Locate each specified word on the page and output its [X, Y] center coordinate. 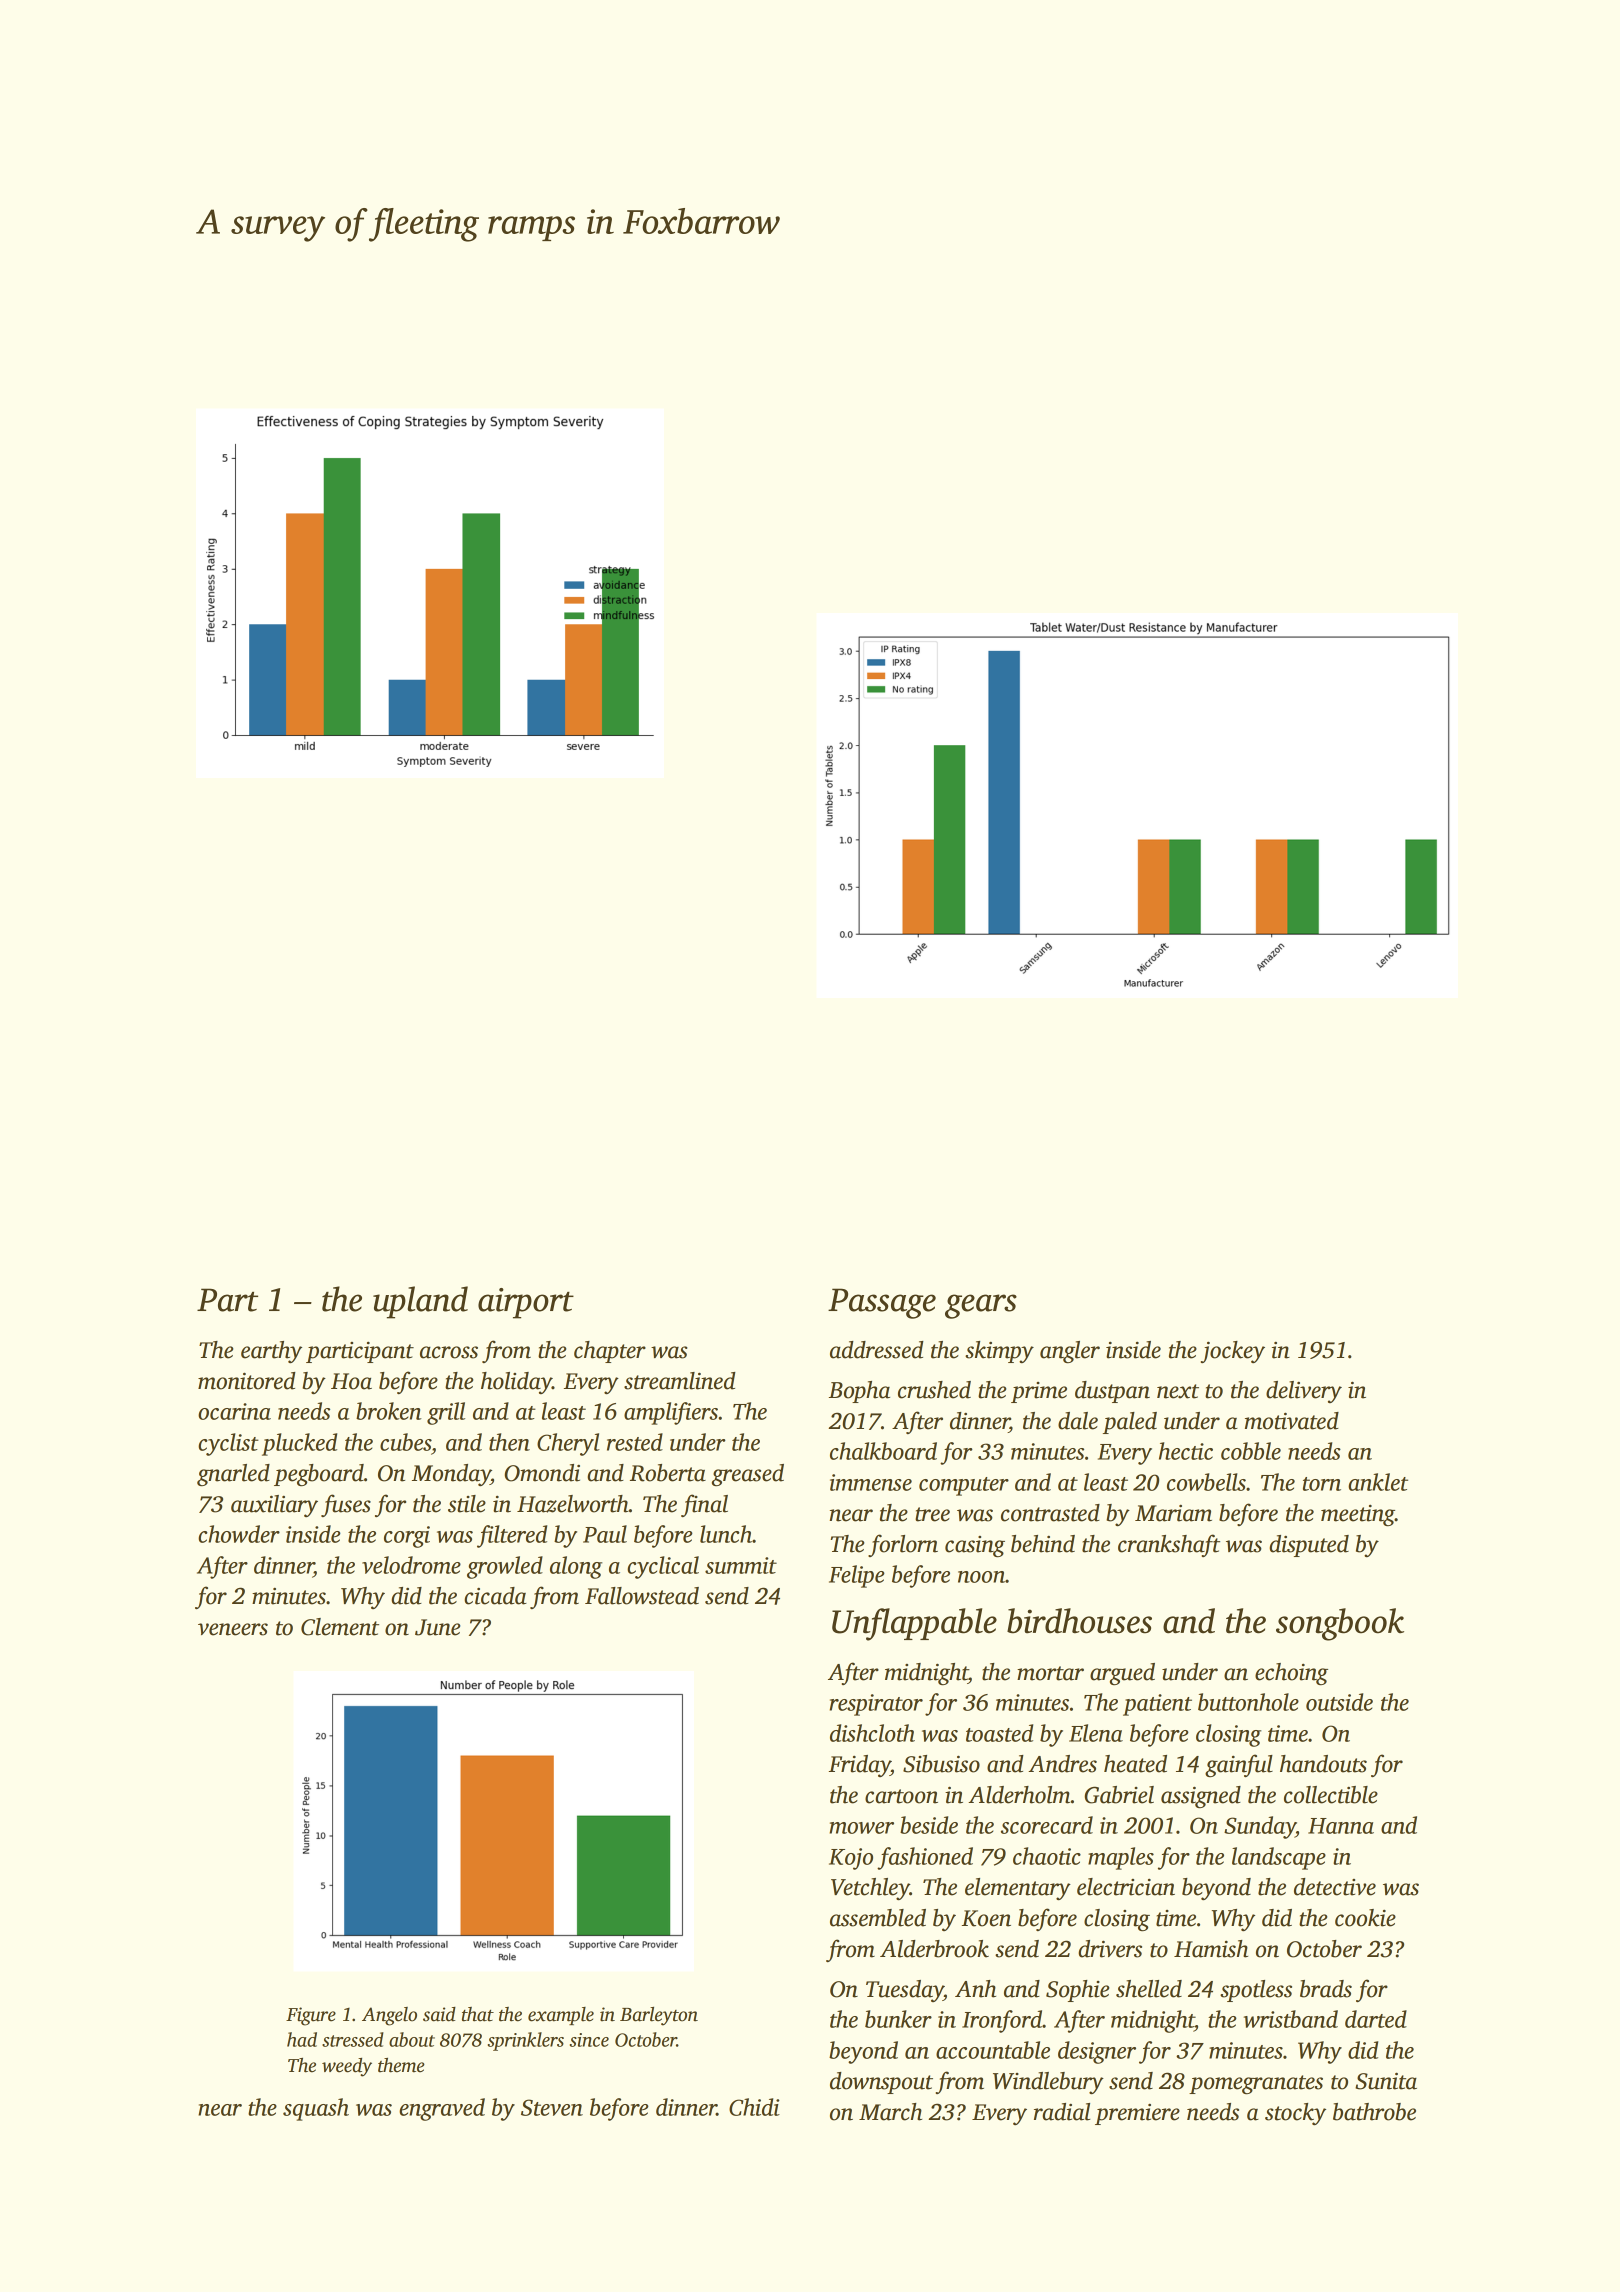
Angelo [389, 2016]
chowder [239, 1534]
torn [1322, 1484]
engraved [442, 2109]
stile [467, 1504]
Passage [882, 1303]
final [704, 1505]
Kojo [851, 1859]
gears [981, 1306]
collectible [1331, 1795]
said [439, 2014]
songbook [1340, 1624]
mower [861, 1828]
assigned [1201, 1797]
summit [741, 1565]
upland [420, 1302]
